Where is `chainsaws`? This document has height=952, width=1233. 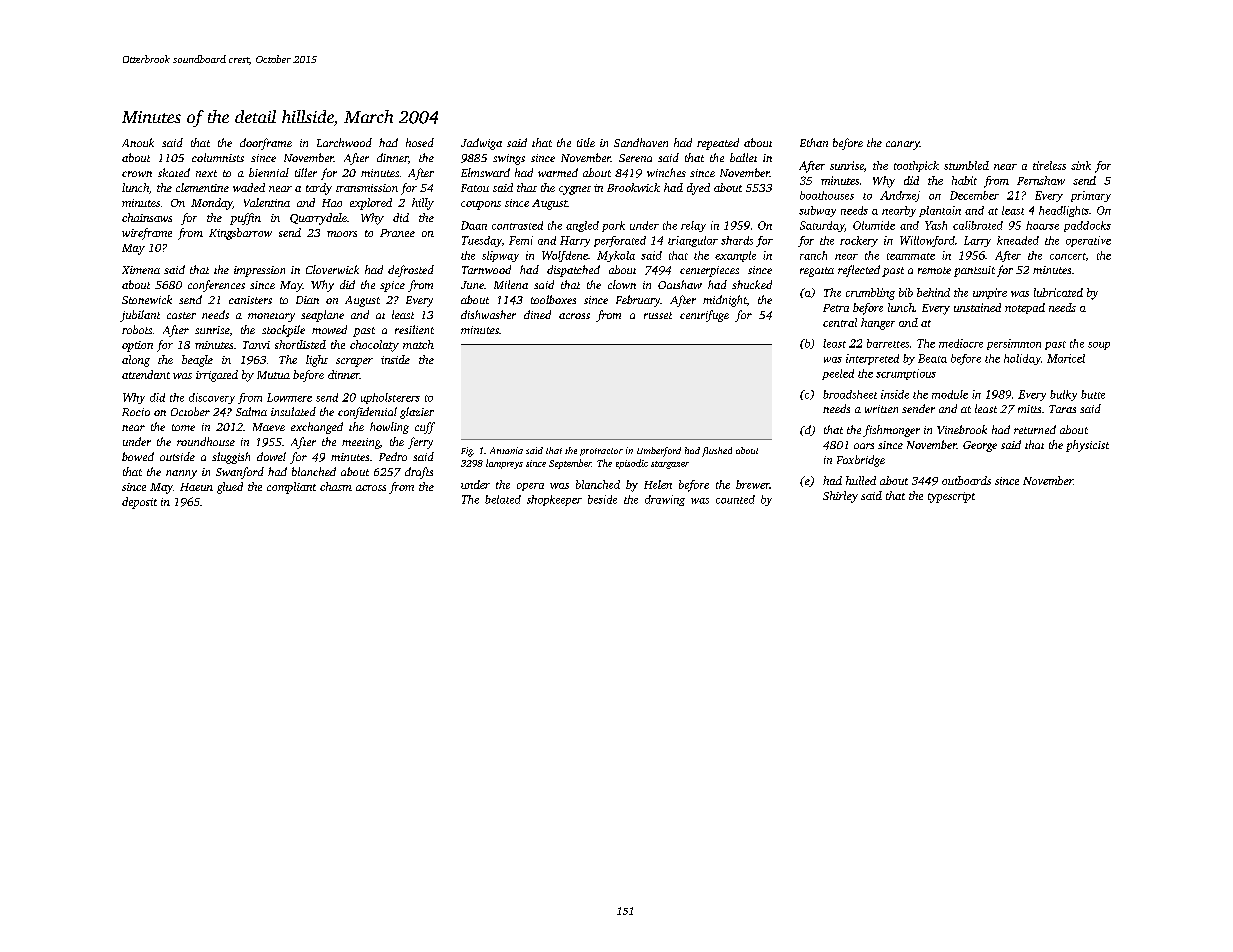
chainsaws is located at coordinates (147, 217).
